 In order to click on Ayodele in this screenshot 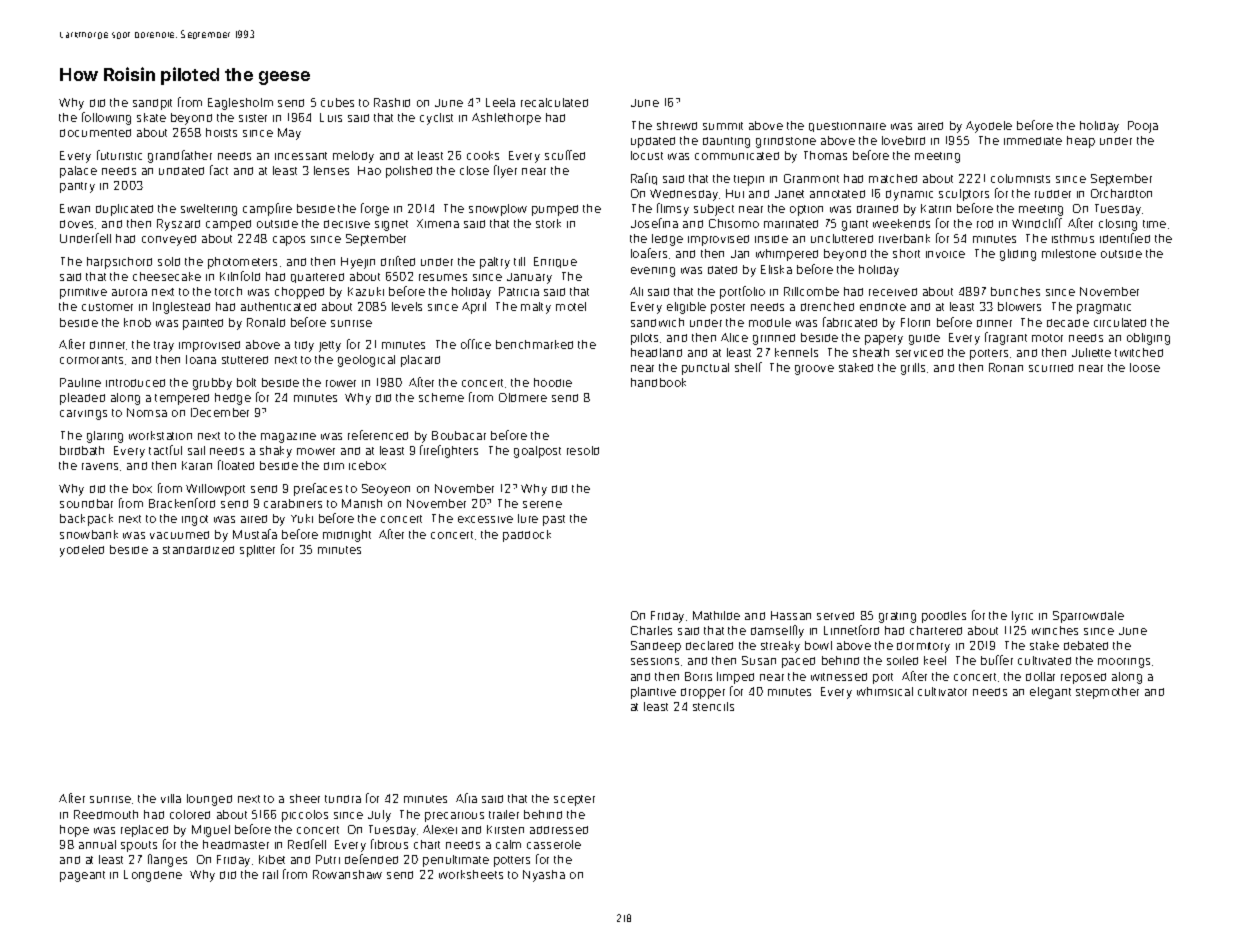, I will do `click(989, 127)`.
